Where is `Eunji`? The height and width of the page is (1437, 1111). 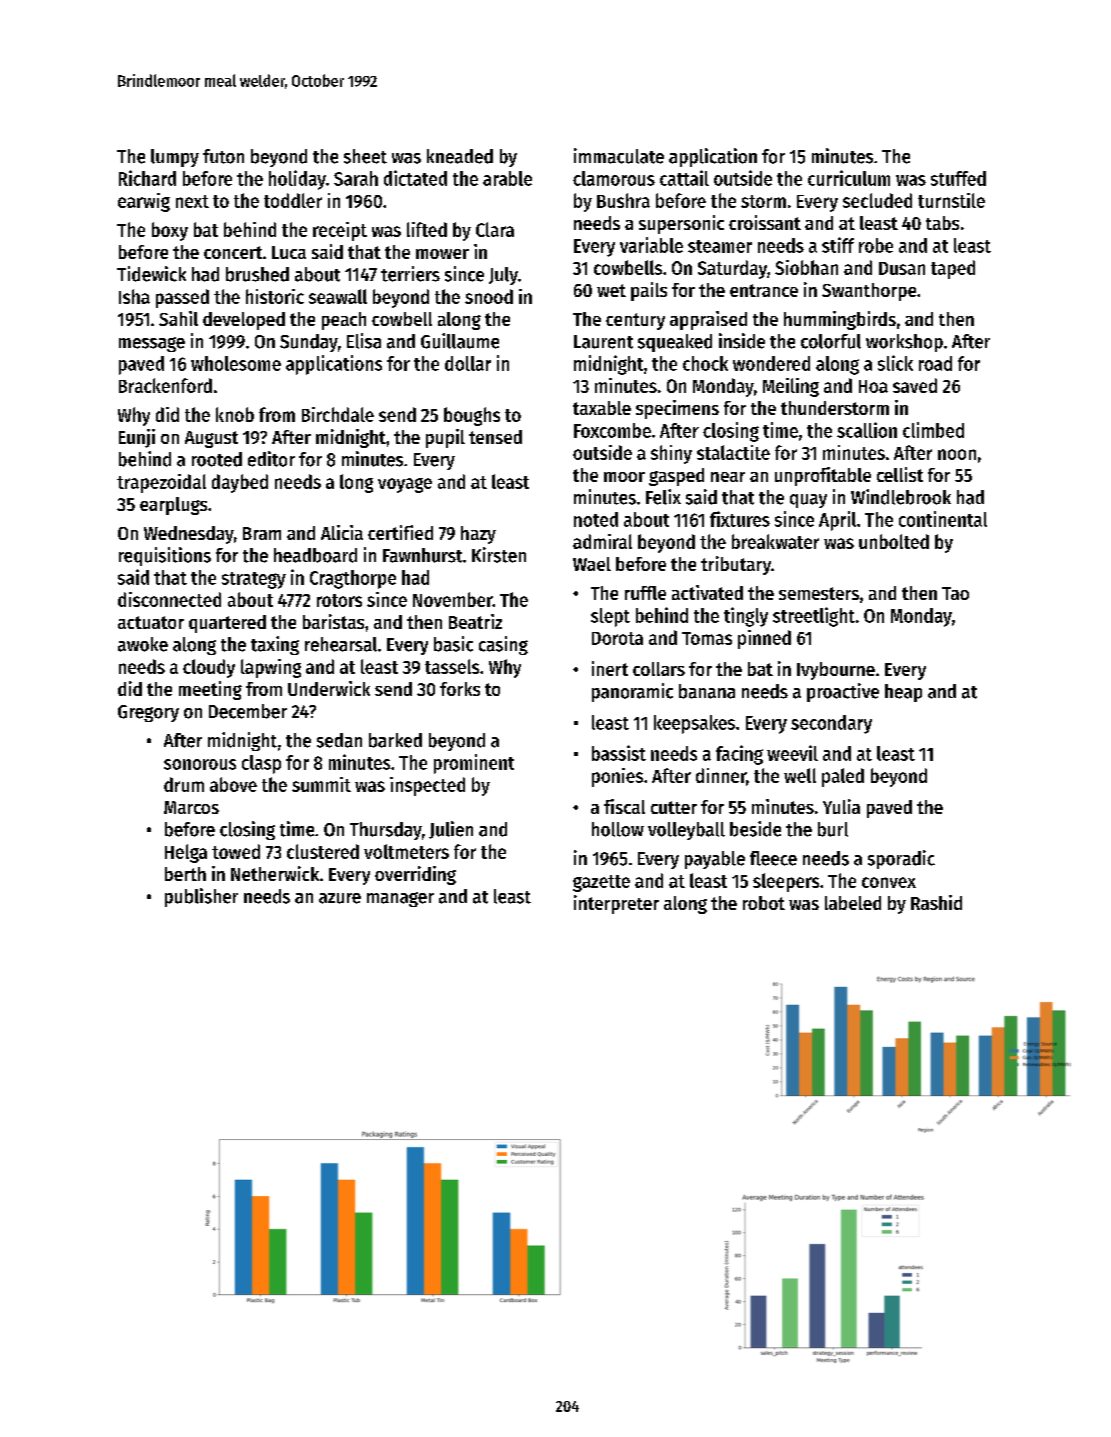
Eunji is located at coordinates (137, 438).
